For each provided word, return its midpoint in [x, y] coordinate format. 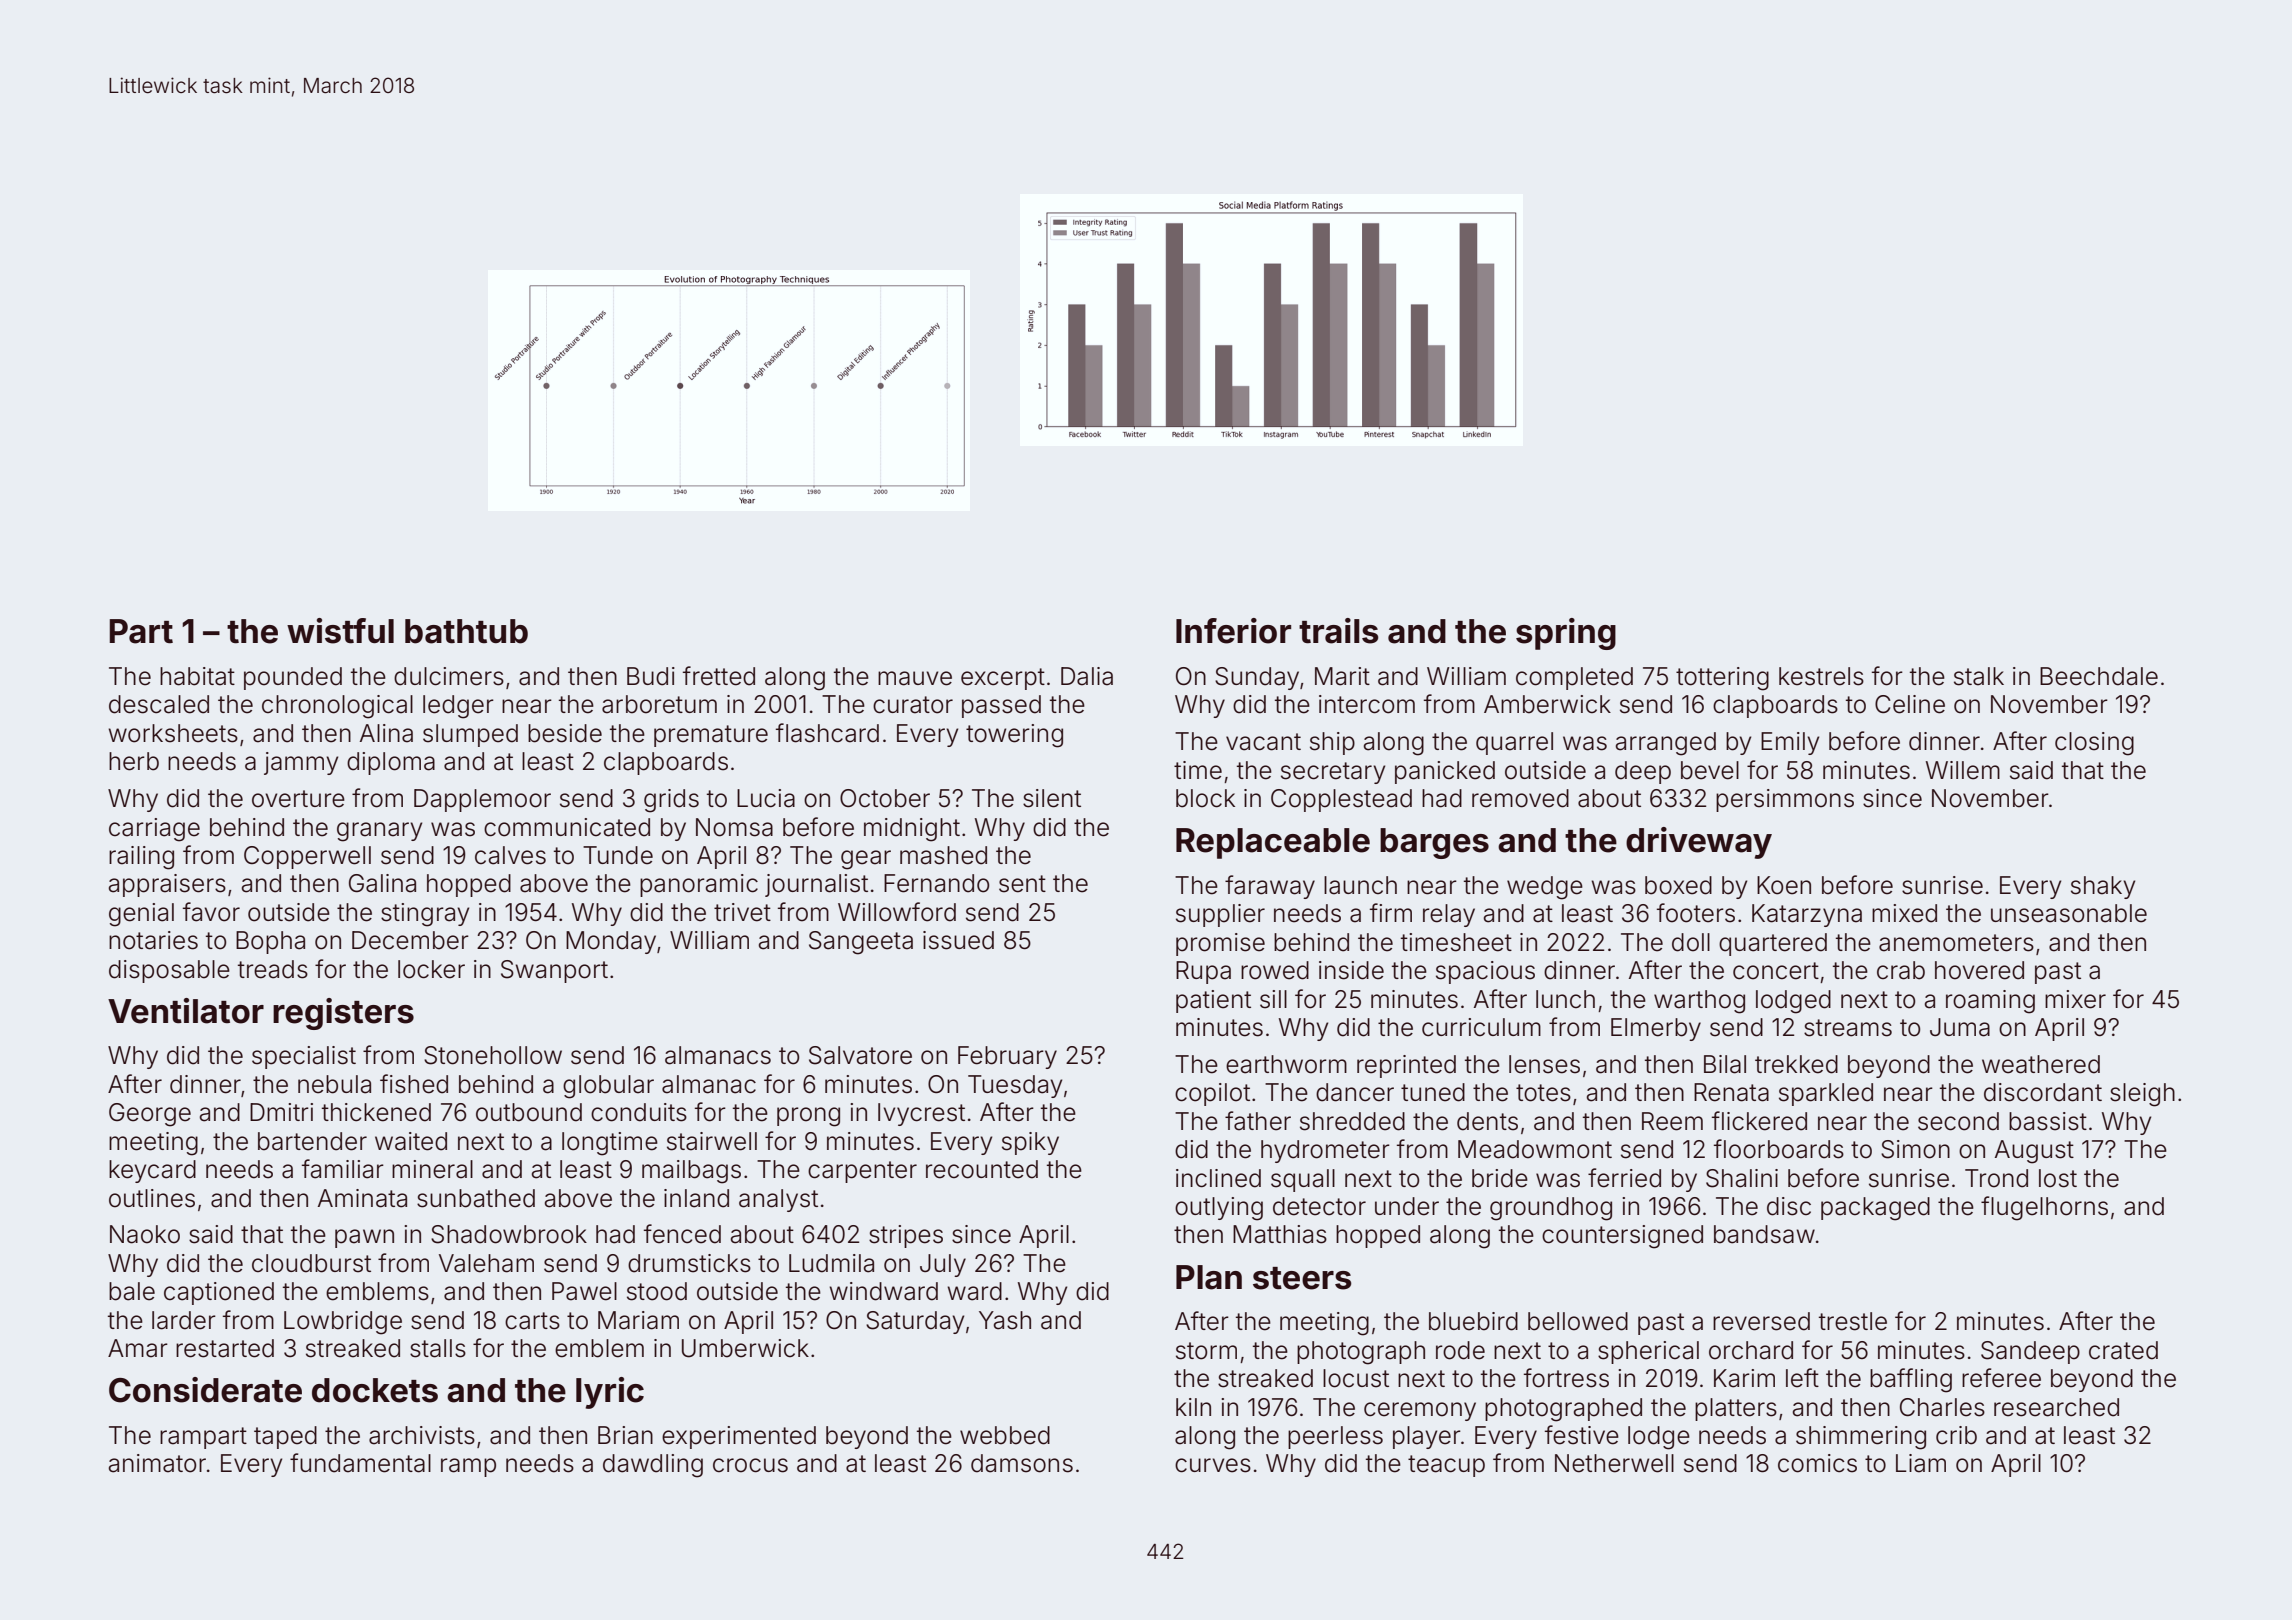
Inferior [1233, 631]
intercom [1367, 704]
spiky [1030, 1143]
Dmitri [281, 1112]
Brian [625, 1435]
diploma [391, 763]
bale [132, 1291]
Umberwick [745, 1348]
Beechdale [2099, 676]
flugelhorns [2044, 1208]
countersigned [1622, 1237]
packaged [1875, 1209]
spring [1566, 634]
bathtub [466, 631]
